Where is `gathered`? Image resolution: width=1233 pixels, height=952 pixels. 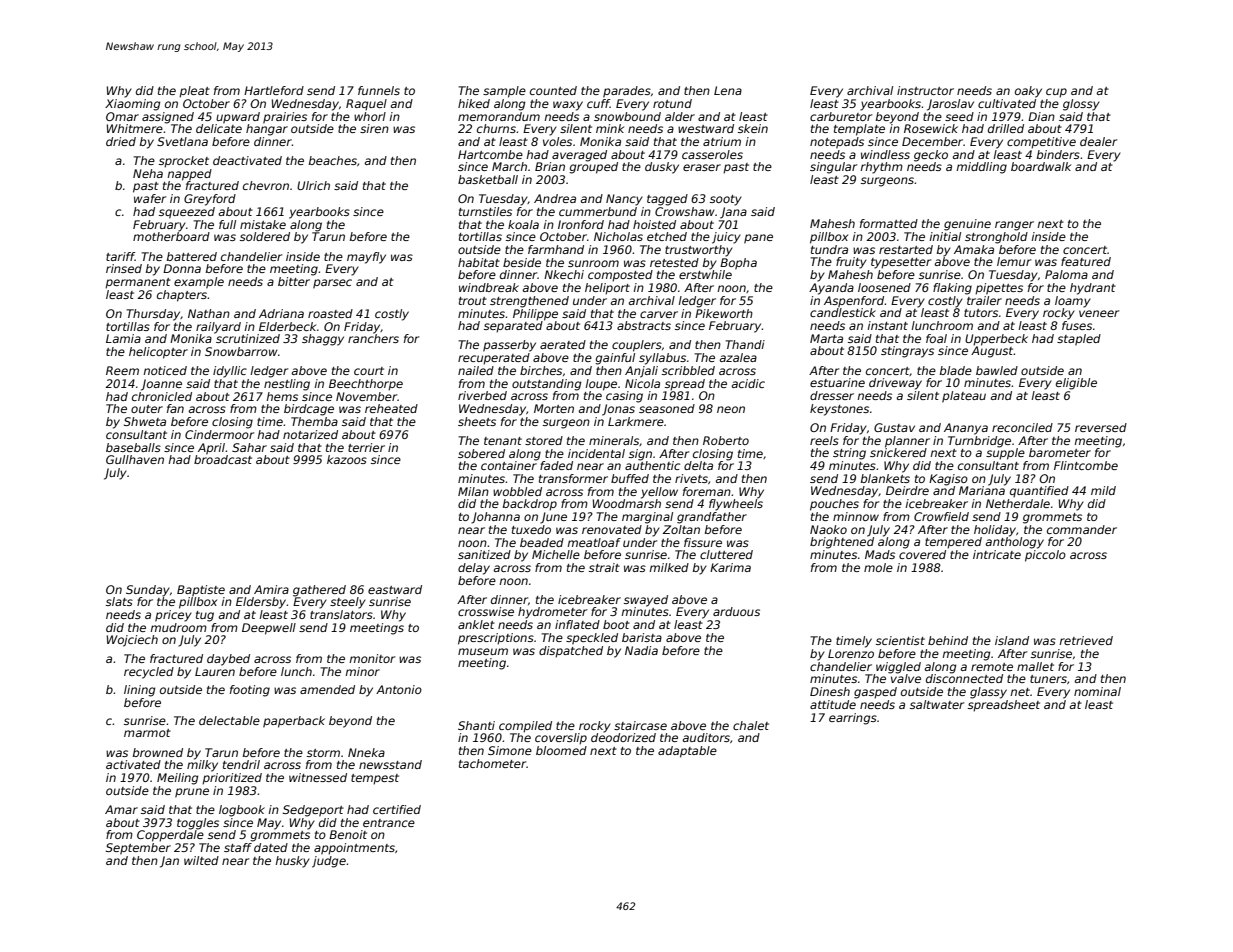
gathered is located at coordinates (319, 591).
